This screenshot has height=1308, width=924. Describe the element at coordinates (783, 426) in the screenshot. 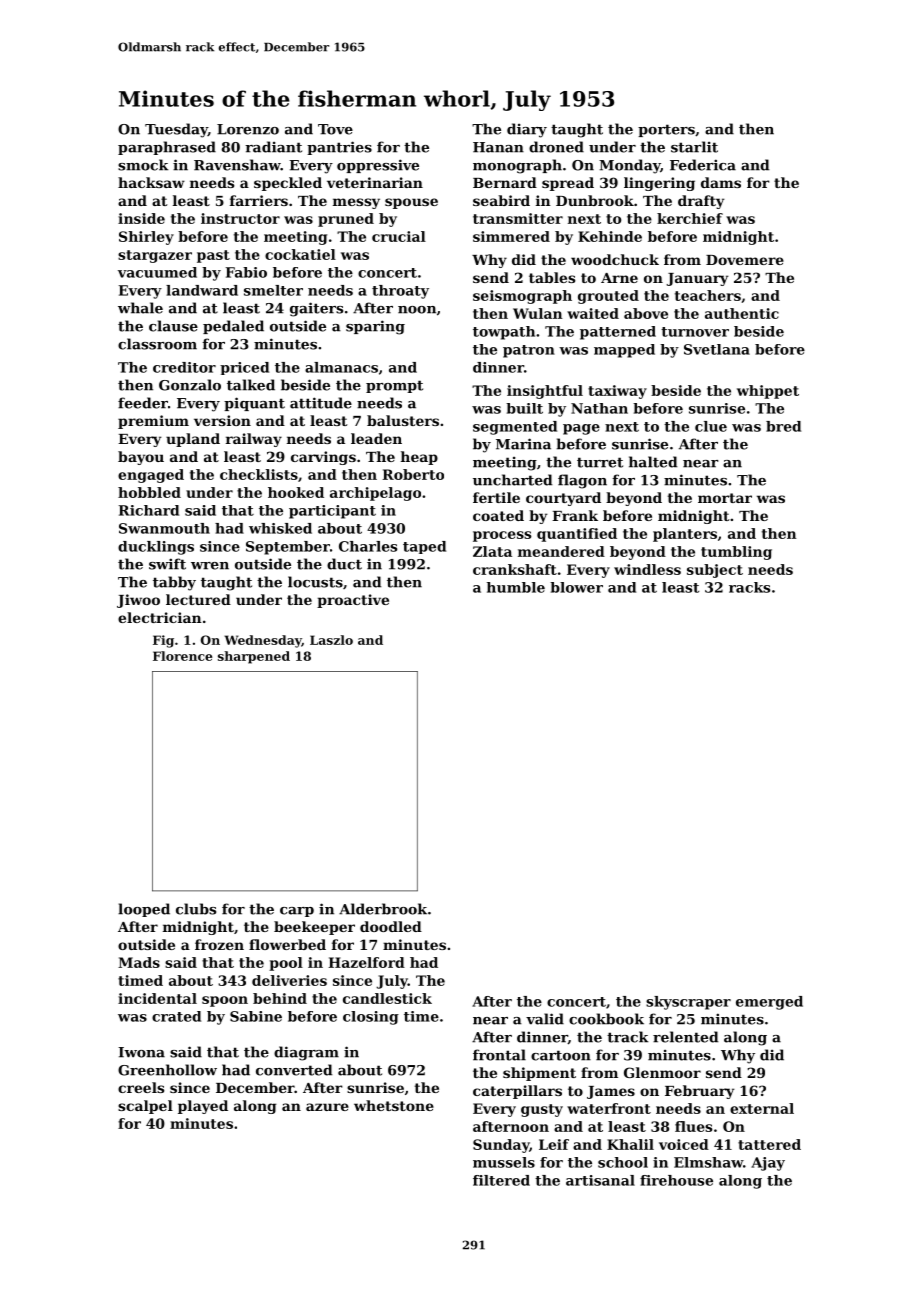

I see `bred` at that location.
